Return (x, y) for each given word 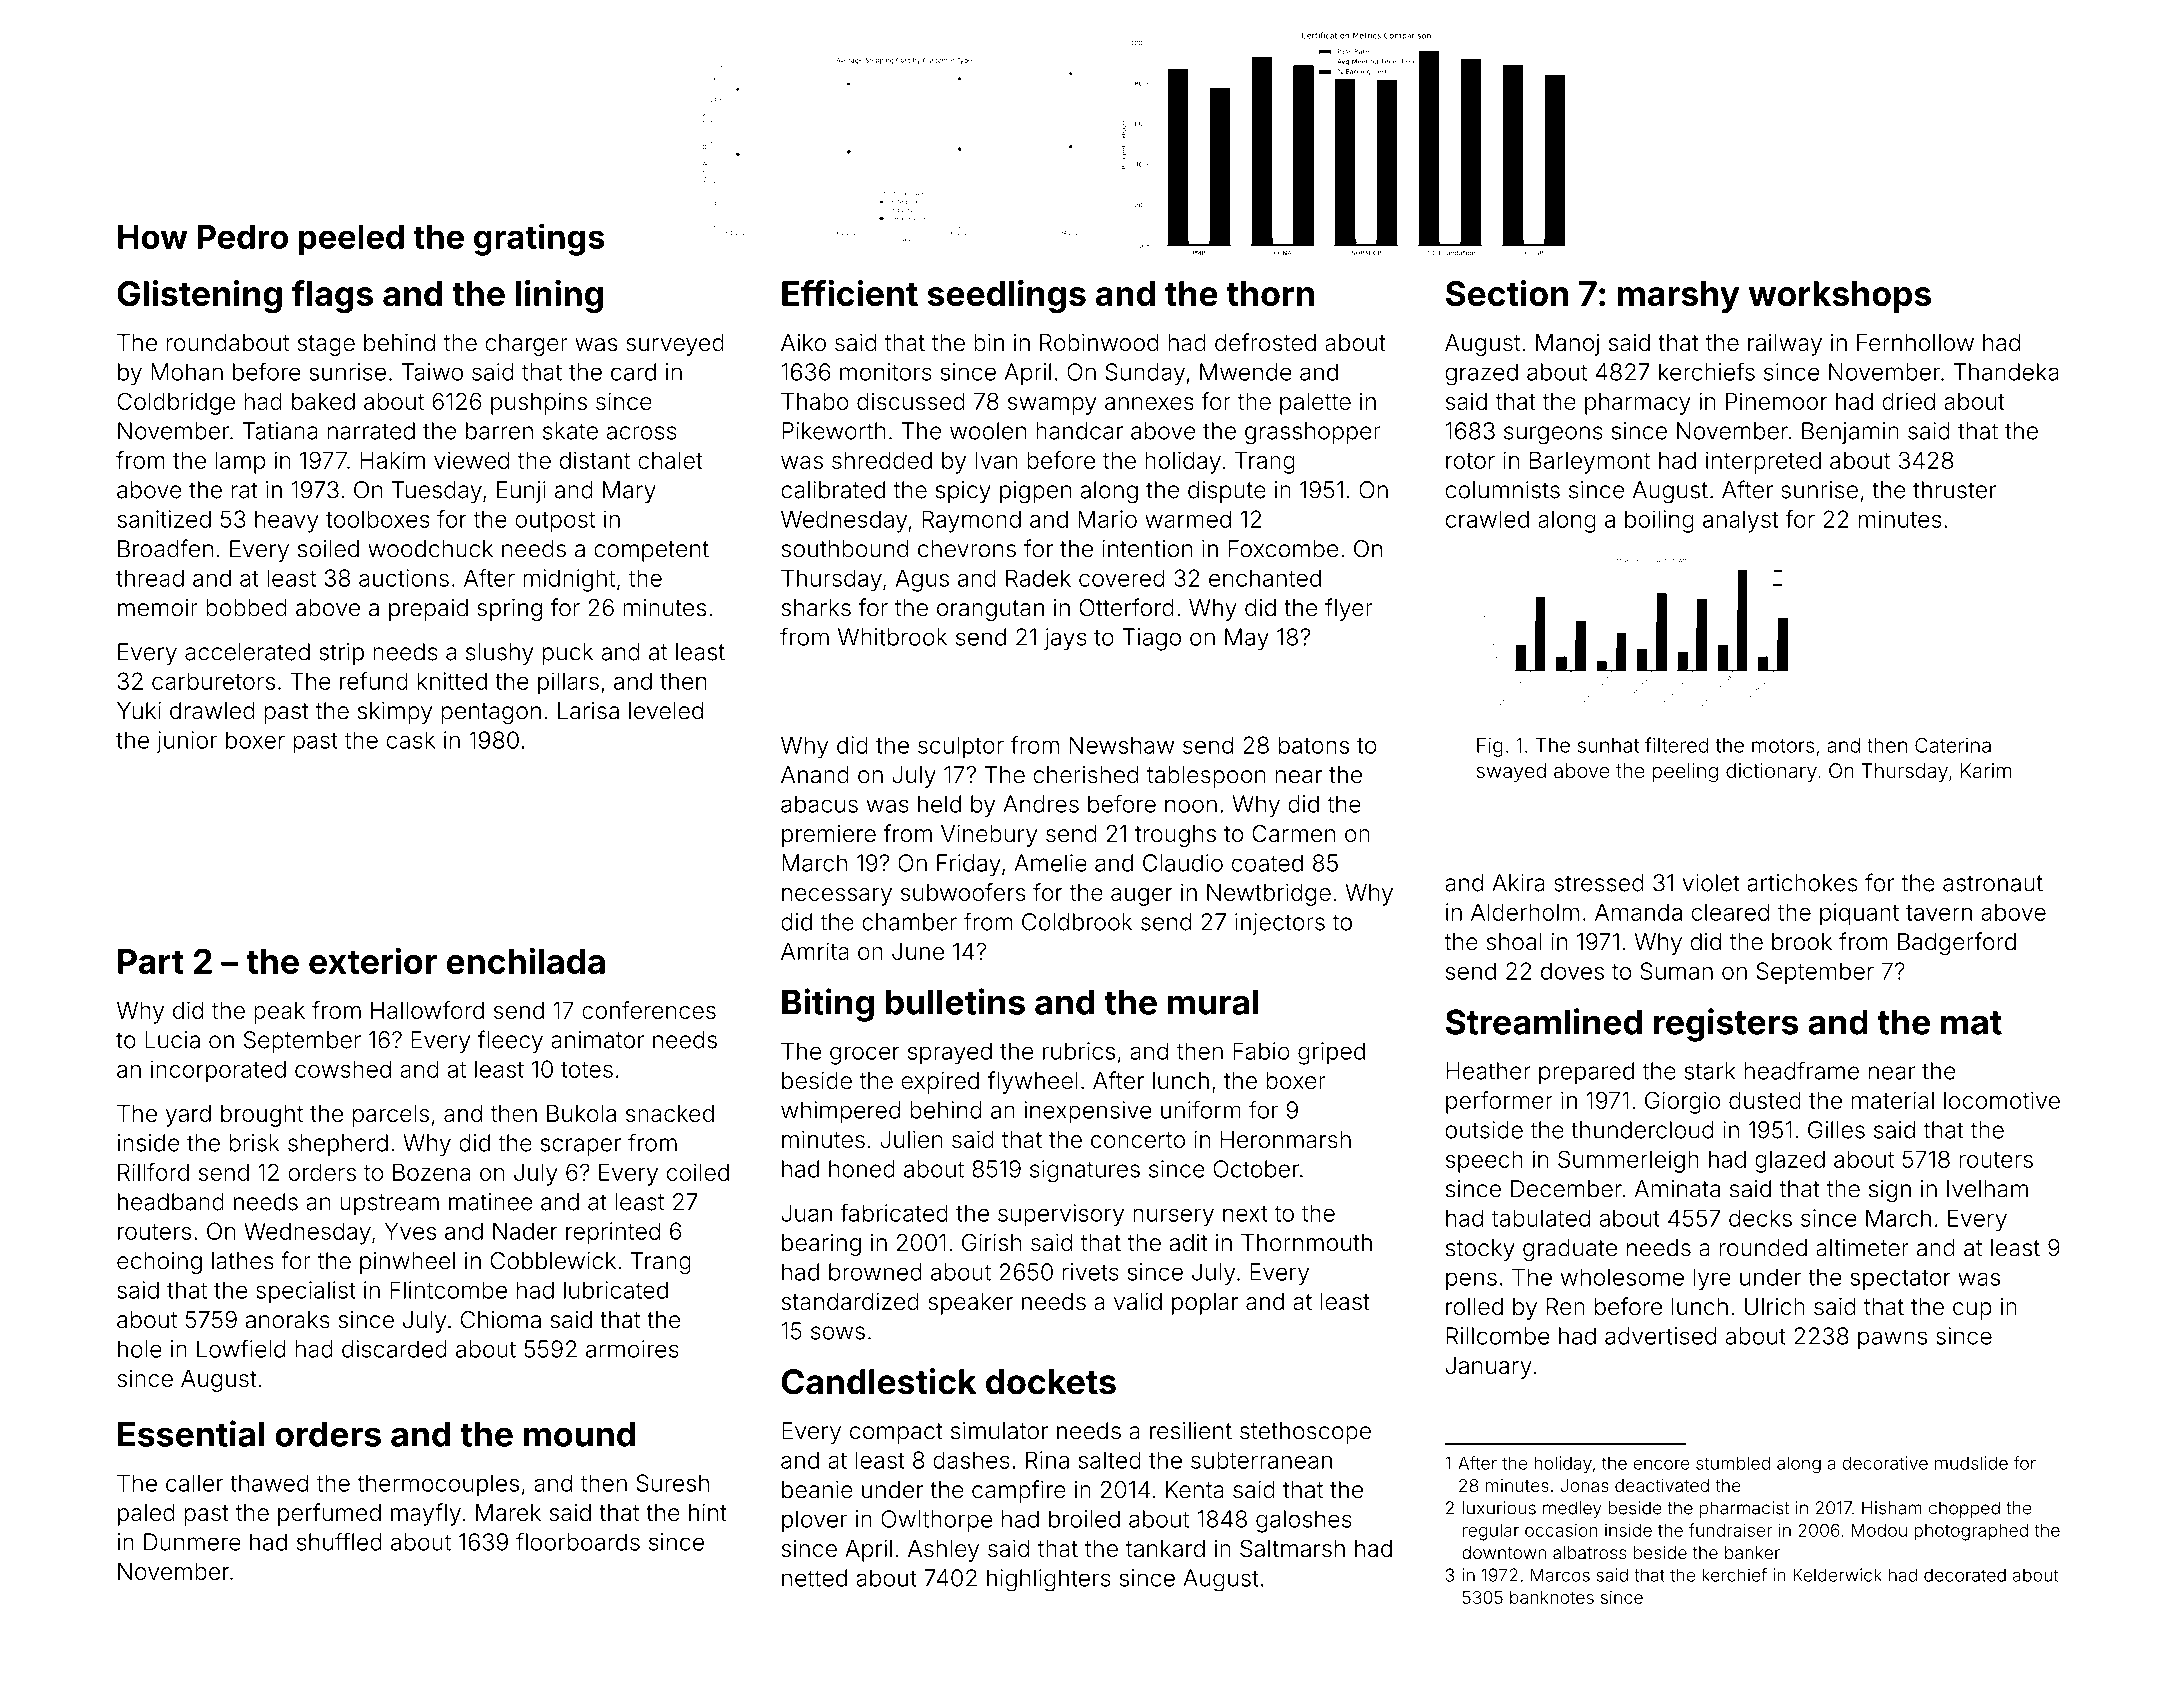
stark (1710, 1071)
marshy (1679, 297)
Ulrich (1775, 1307)
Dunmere (192, 1542)
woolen (988, 431)
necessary (837, 897)
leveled (666, 711)
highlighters (1049, 1580)
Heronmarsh (1286, 1139)
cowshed (343, 1069)
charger (526, 345)
